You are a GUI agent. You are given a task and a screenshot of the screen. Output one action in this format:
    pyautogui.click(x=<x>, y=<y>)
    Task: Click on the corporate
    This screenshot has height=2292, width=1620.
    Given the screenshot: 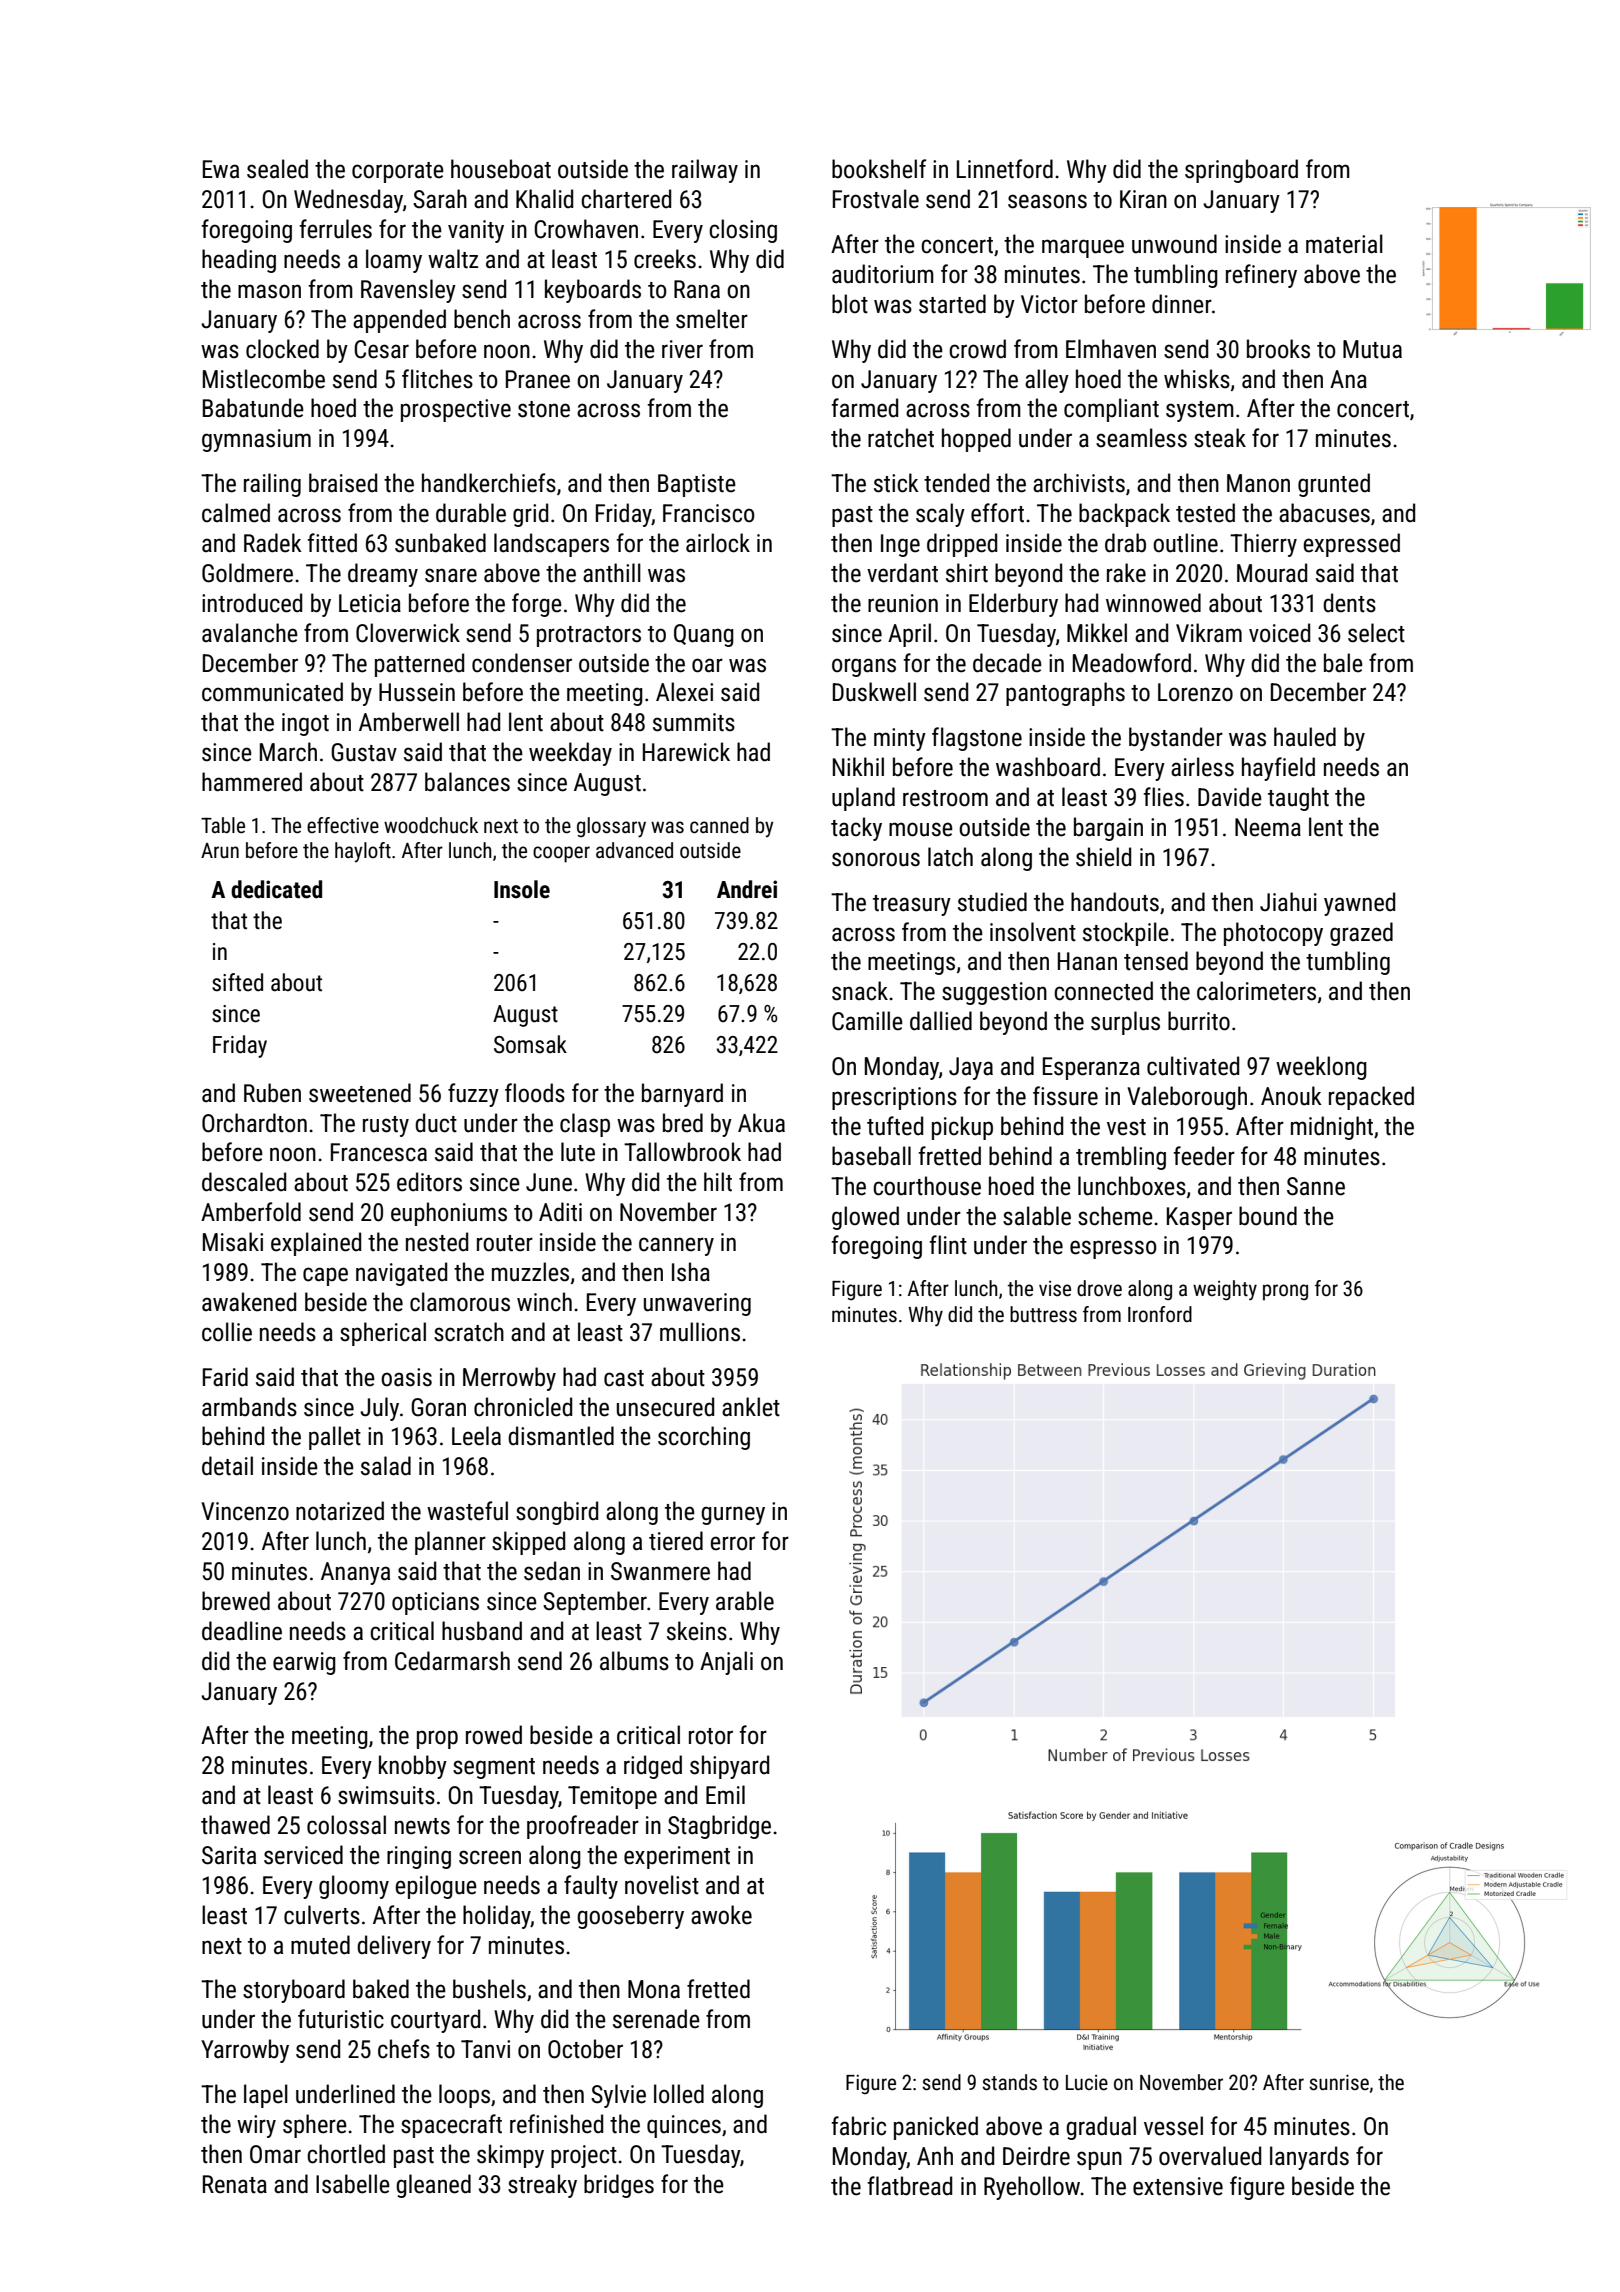 What is the action you would take?
    pyautogui.click(x=398, y=172)
